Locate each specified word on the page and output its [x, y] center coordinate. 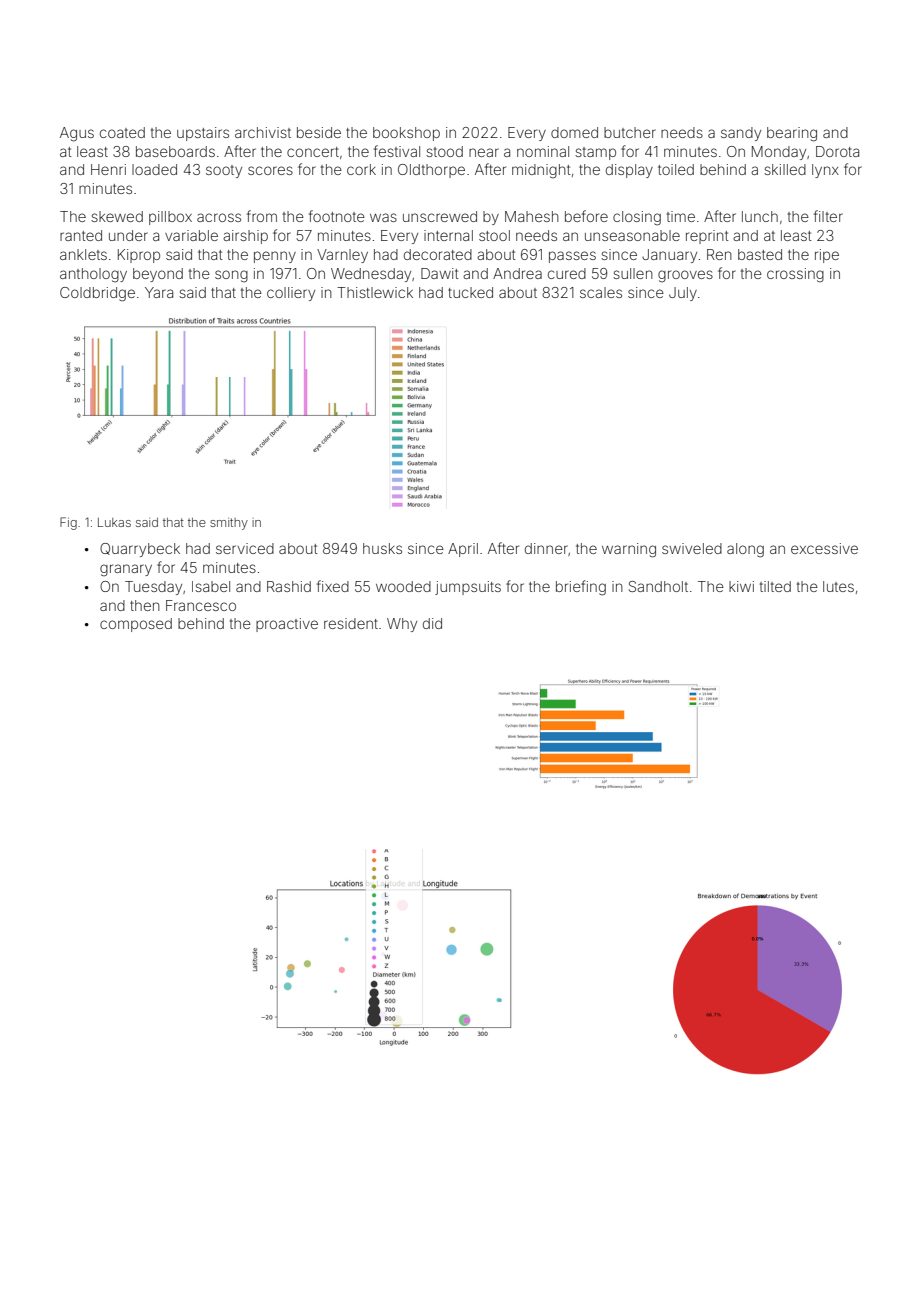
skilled [785, 169]
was [383, 217]
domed [574, 132]
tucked [470, 292]
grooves [685, 276]
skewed [117, 216]
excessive [824, 548]
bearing [792, 134]
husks [382, 548]
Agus [77, 134]
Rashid [289, 586]
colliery [291, 294]
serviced [245, 548]
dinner [546, 548]
